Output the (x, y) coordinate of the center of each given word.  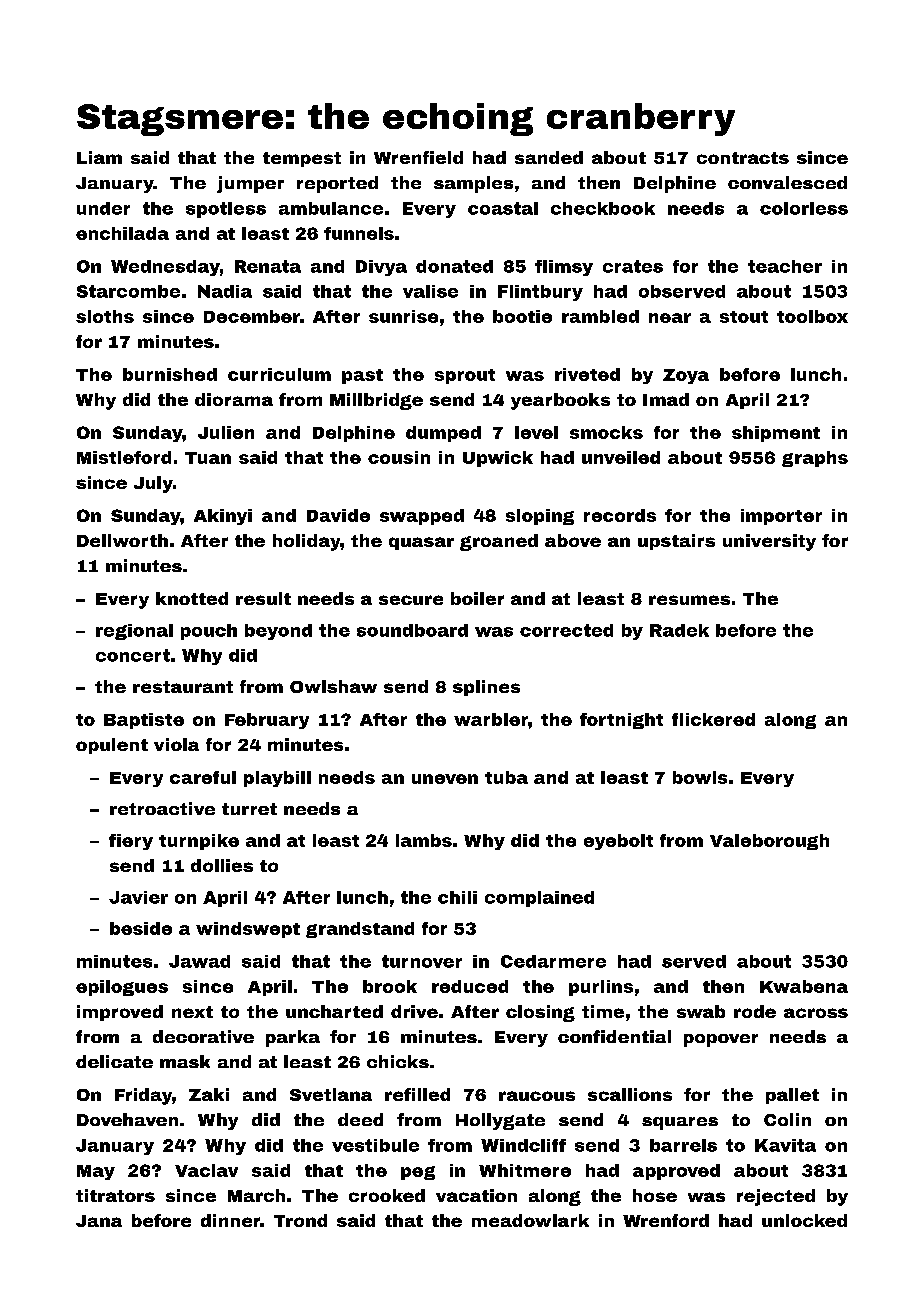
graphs (815, 459)
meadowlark (530, 1220)
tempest (302, 159)
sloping (540, 517)
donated (454, 266)
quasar (421, 543)
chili (457, 897)
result (263, 598)
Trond (300, 1220)
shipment (776, 434)
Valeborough (769, 842)
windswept (248, 930)
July (153, 484)
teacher (785, 266)
